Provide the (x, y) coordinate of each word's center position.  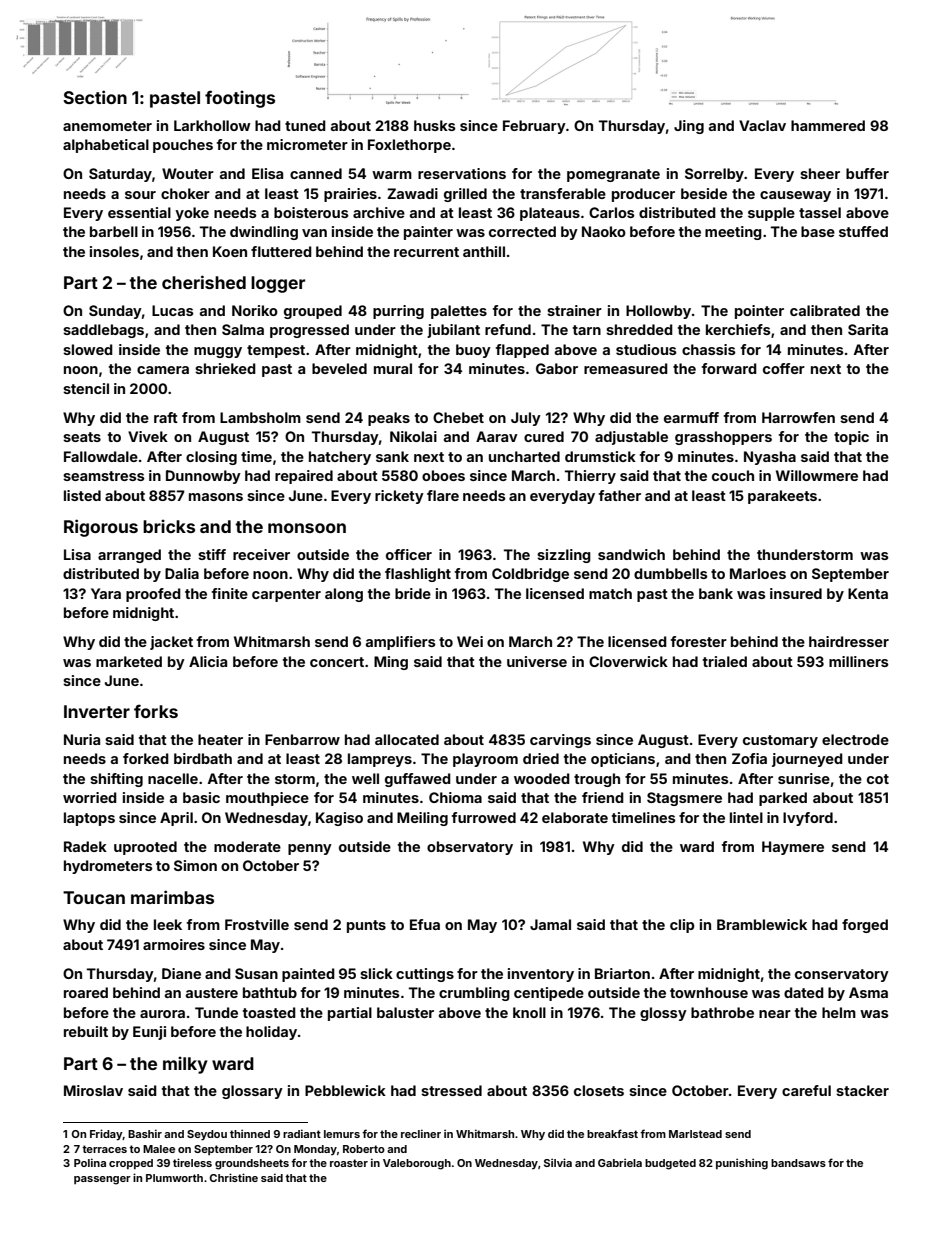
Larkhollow (212, 125)
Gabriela (620, 1162)
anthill (484, 251)
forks (156, 711)
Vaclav (762, 125)
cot (878, 779)
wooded (542, 778)
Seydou (207, 1135)
